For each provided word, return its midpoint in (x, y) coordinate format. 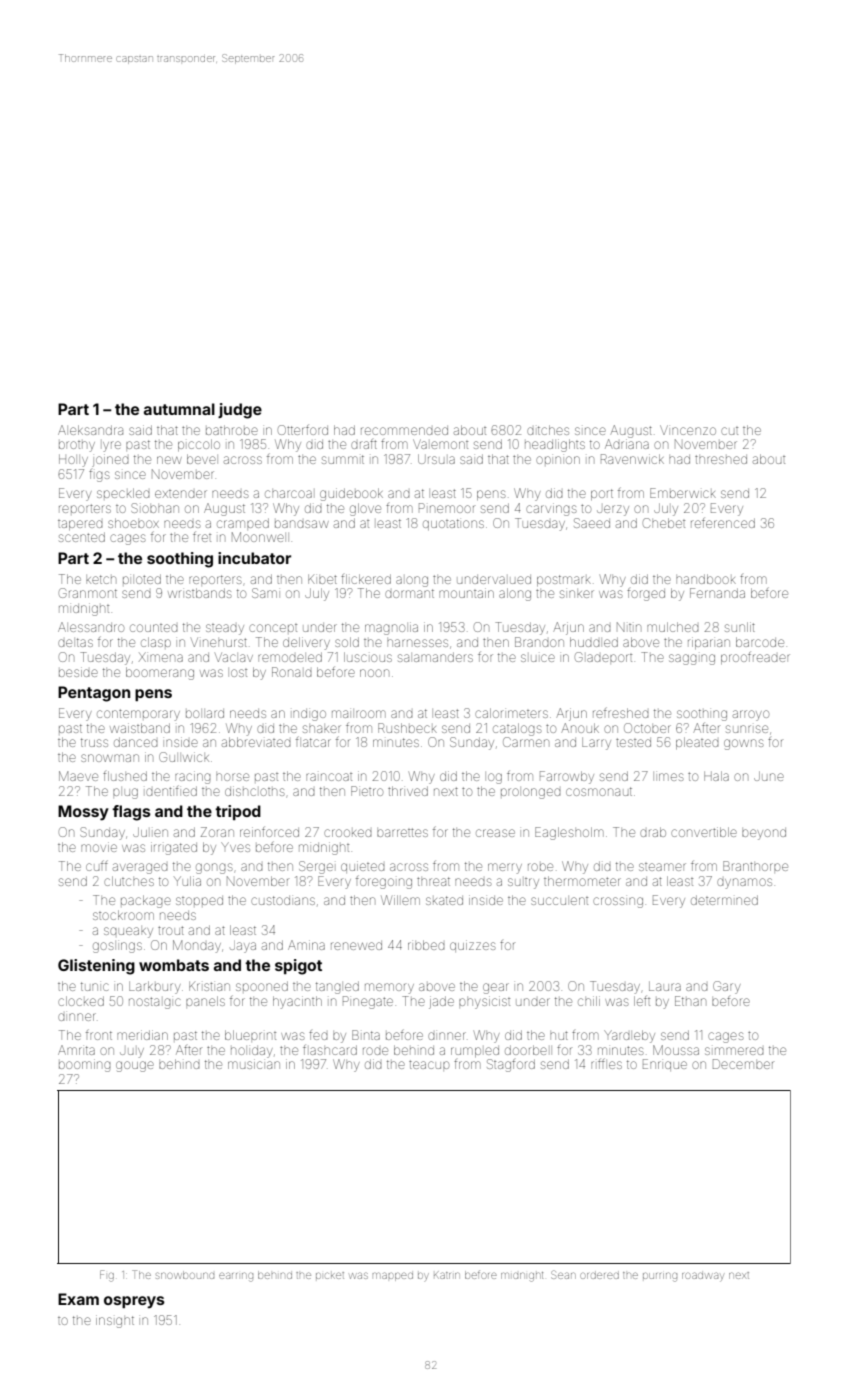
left (642, 1001)
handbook (706, 579)
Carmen (526, 742)
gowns (743, 744)
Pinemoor (446, 508)
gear (496, 988)
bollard (205, 713)
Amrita (76, 1050)
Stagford (511, 1065)
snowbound (185, 1275)
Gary (727, 987)
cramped (243, 523)
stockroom (123, 915)
